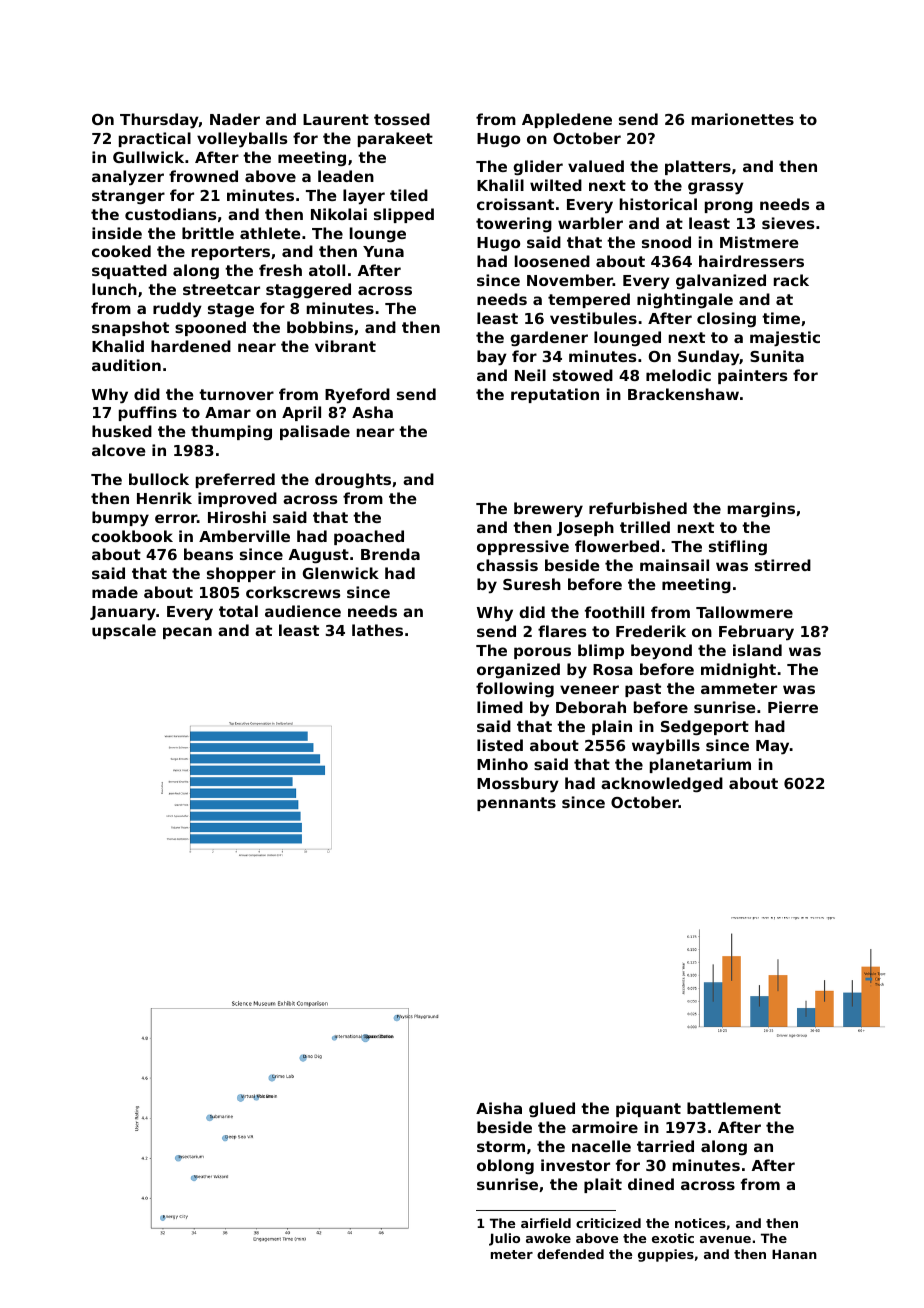 Image resolution: width=924 pixels, height=1308 pixels. I want to click on Nader, so click(235, 119).
